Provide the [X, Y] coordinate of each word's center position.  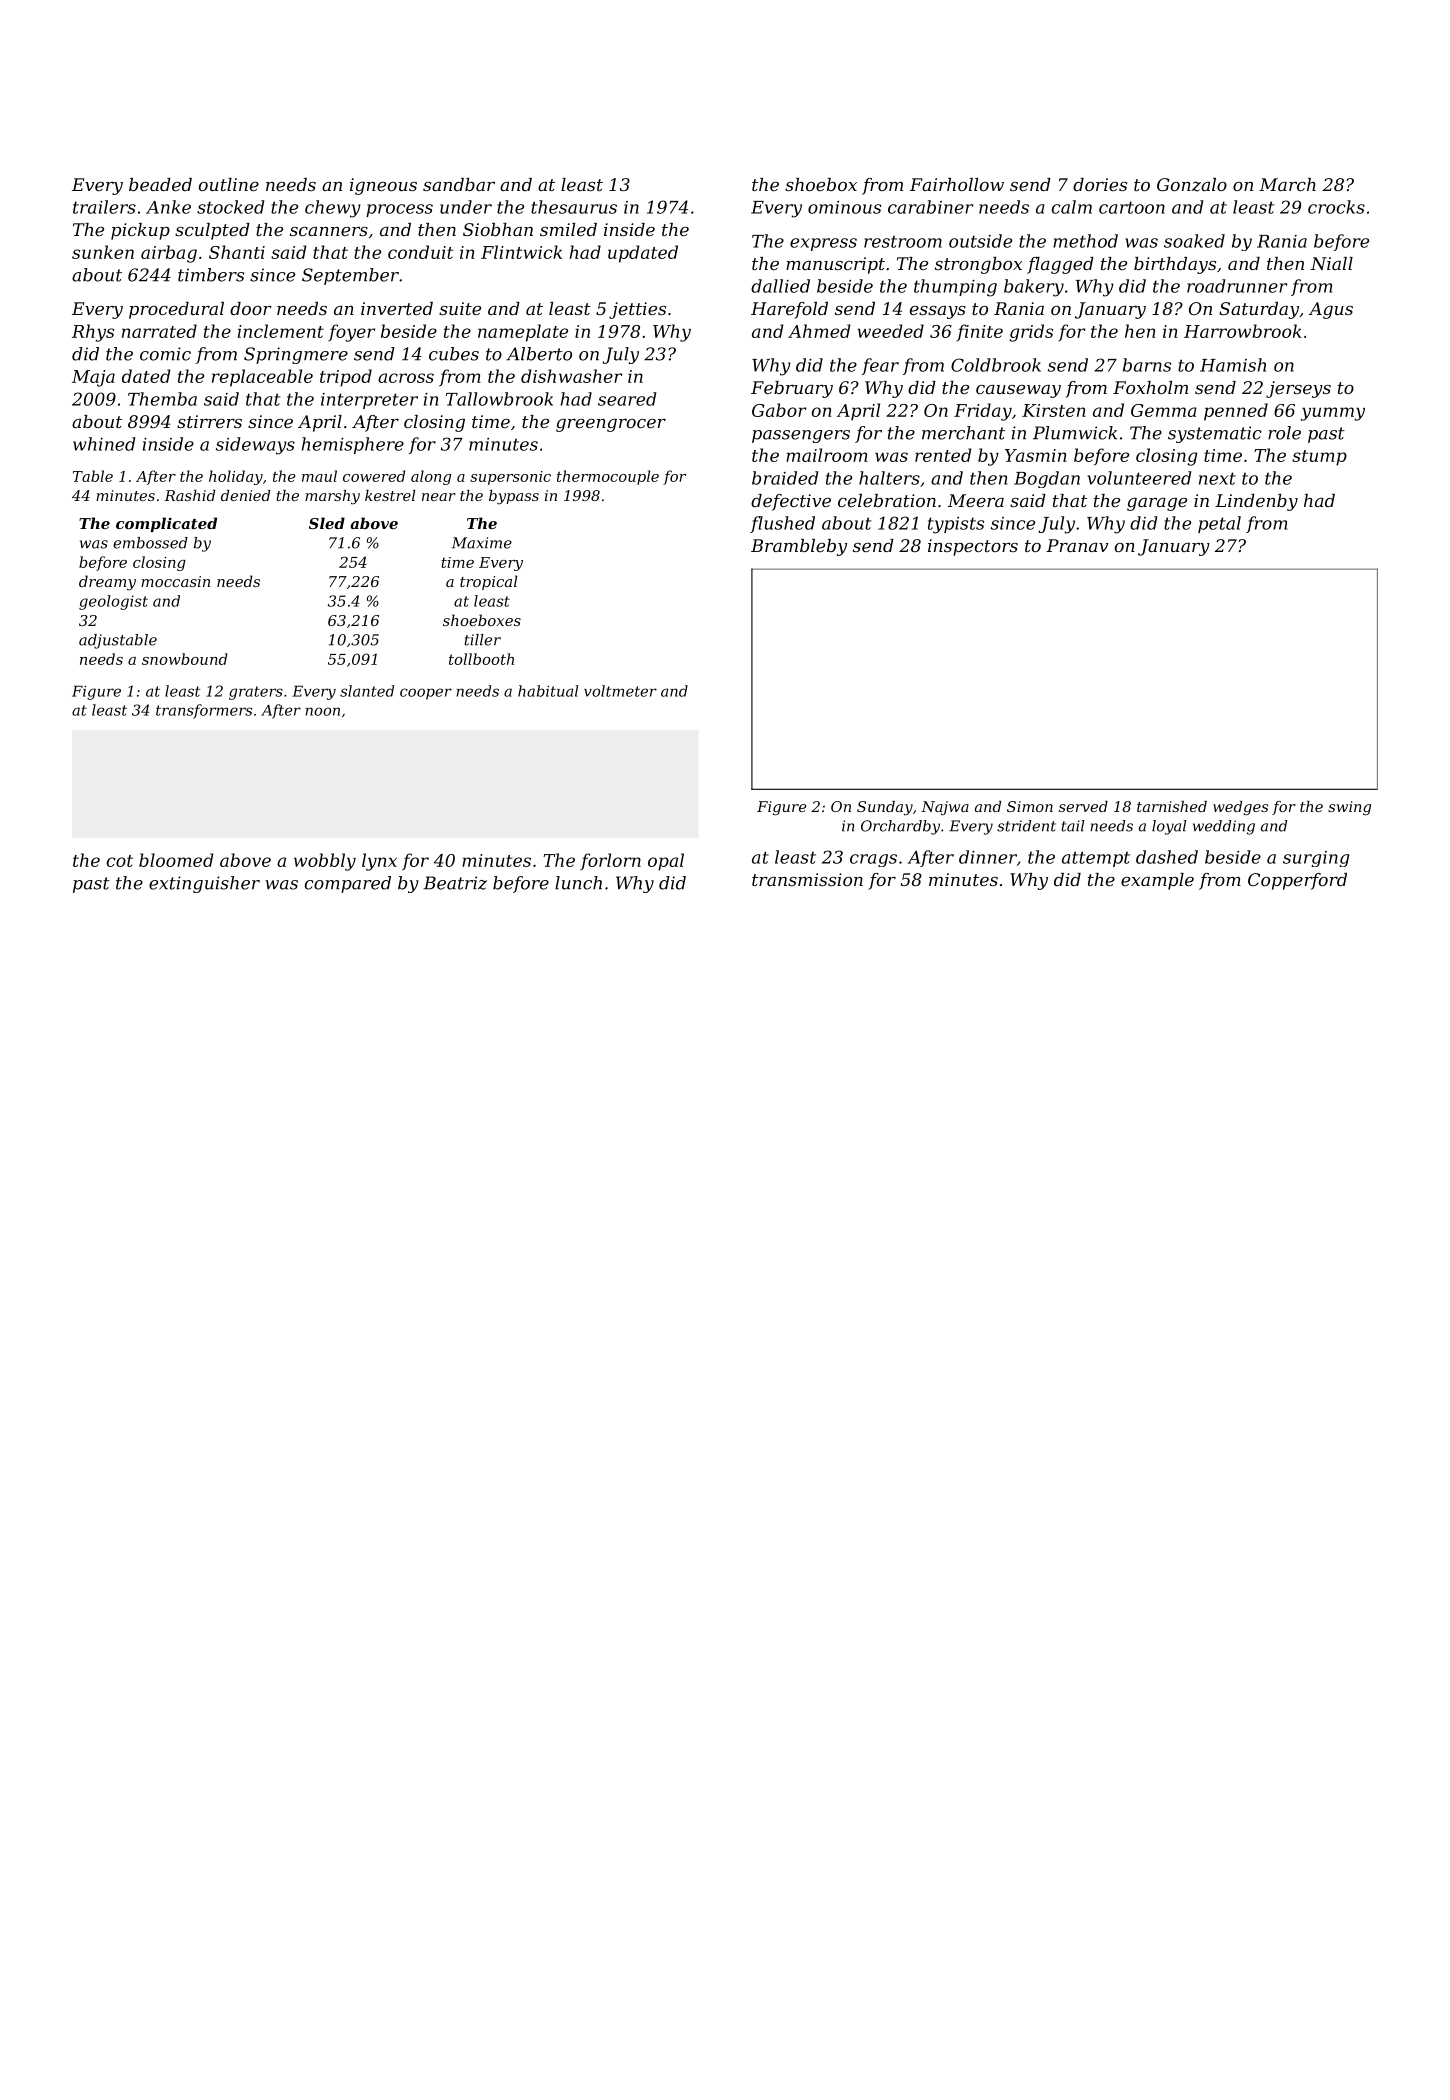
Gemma [1164, 410]
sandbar [459, 184]
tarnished [1172, 806]
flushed [782, 524]
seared [627, 399]
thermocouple [608, 477]
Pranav [1077, 545]
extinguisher [204, 884]
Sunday [885, 808]
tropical [489, 582]
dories [1100, 184]
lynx [379, 862]
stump [1319, 458]
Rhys [93, 333]
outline [229, 184]
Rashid [189, 495]
